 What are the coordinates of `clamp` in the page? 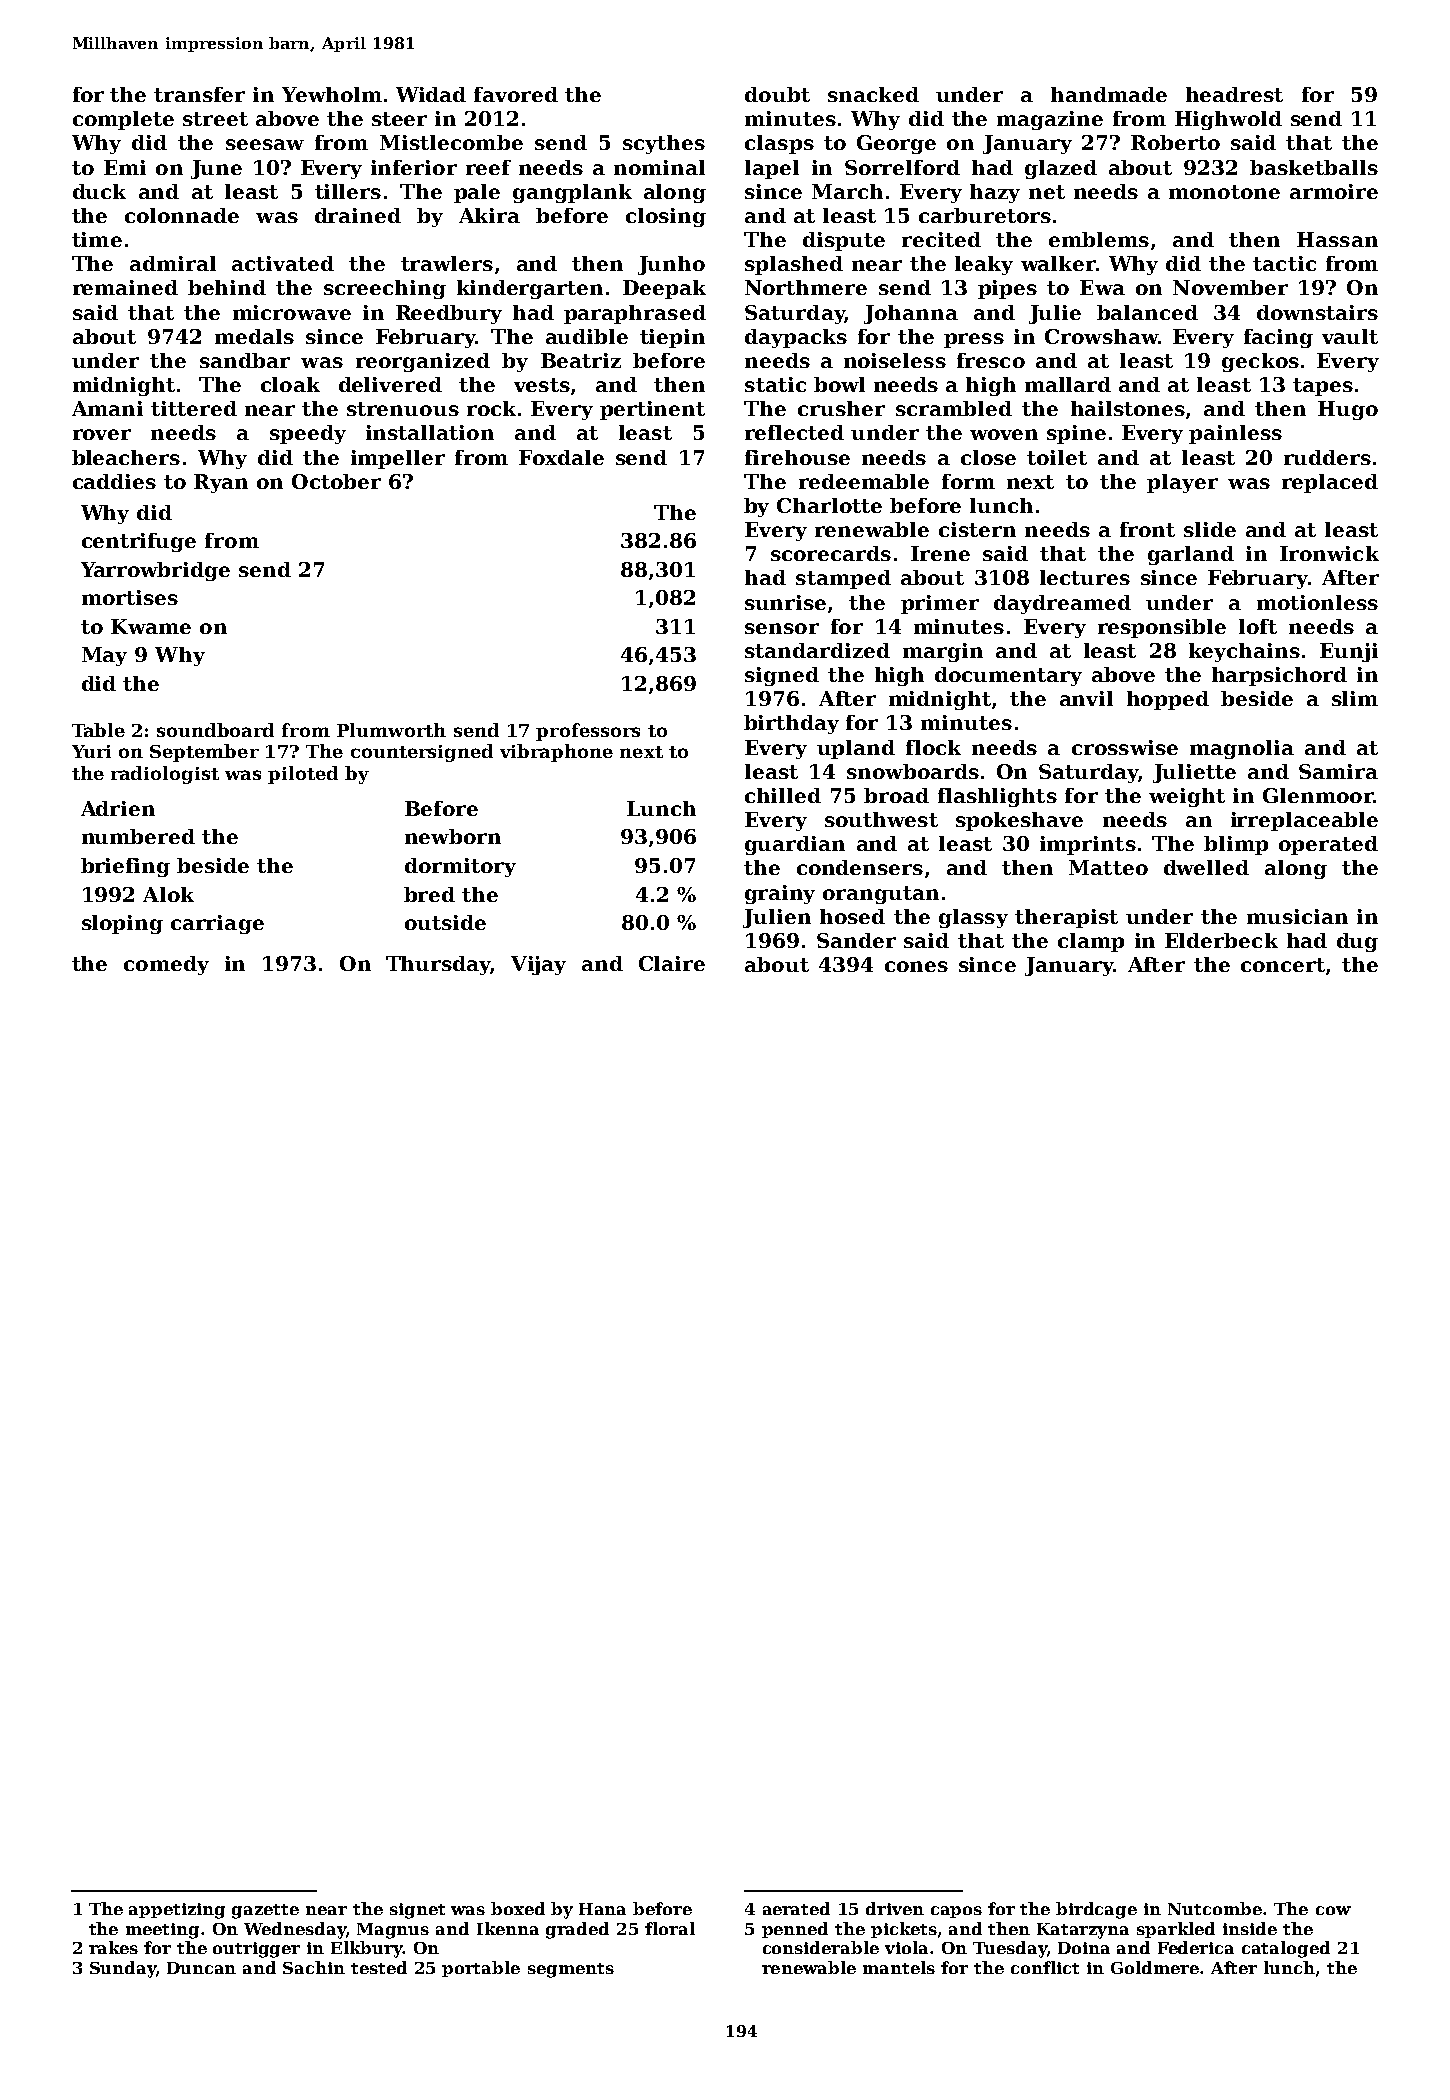 It's located at (1091, 942).
